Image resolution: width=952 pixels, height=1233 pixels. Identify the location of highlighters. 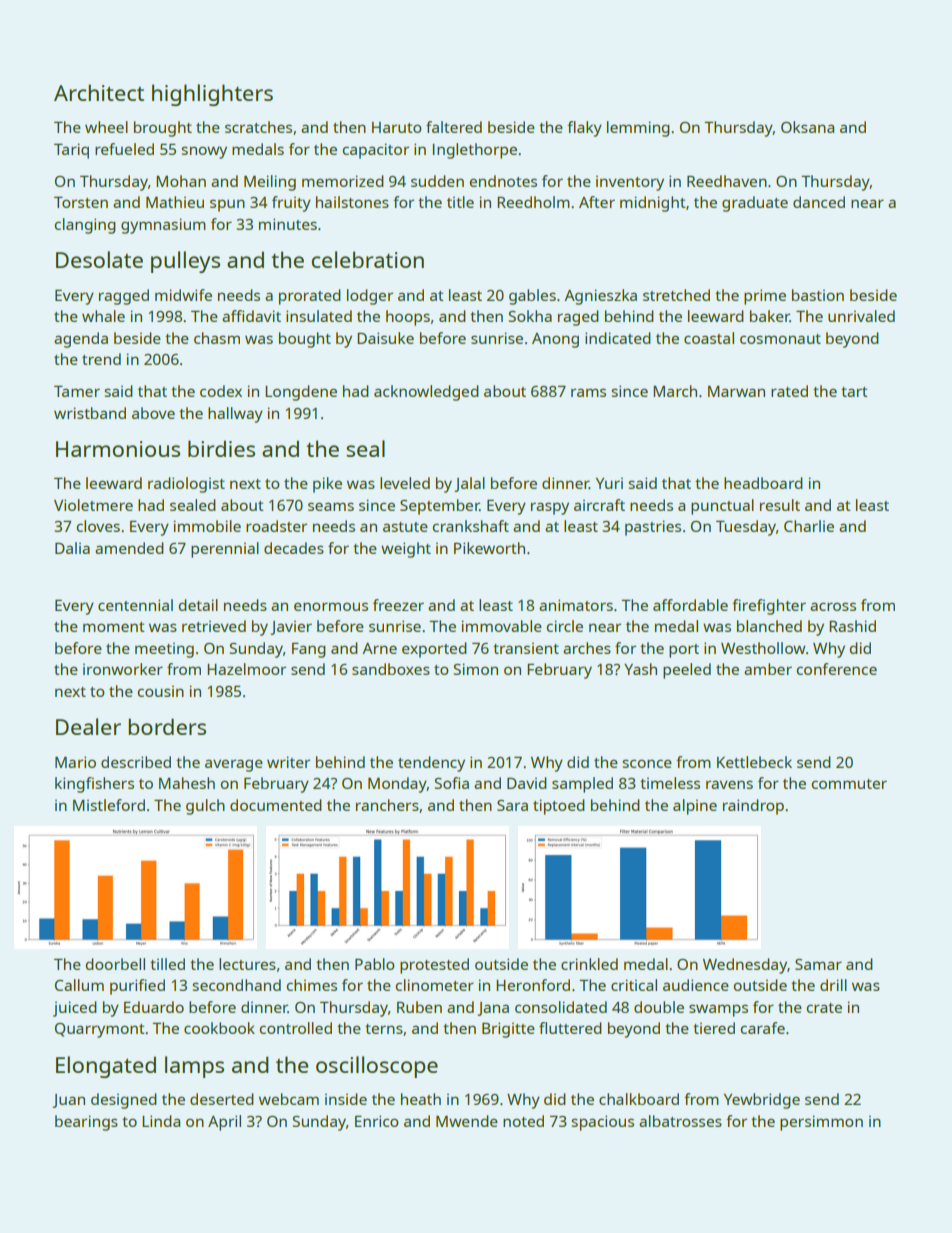
(212, 95).
